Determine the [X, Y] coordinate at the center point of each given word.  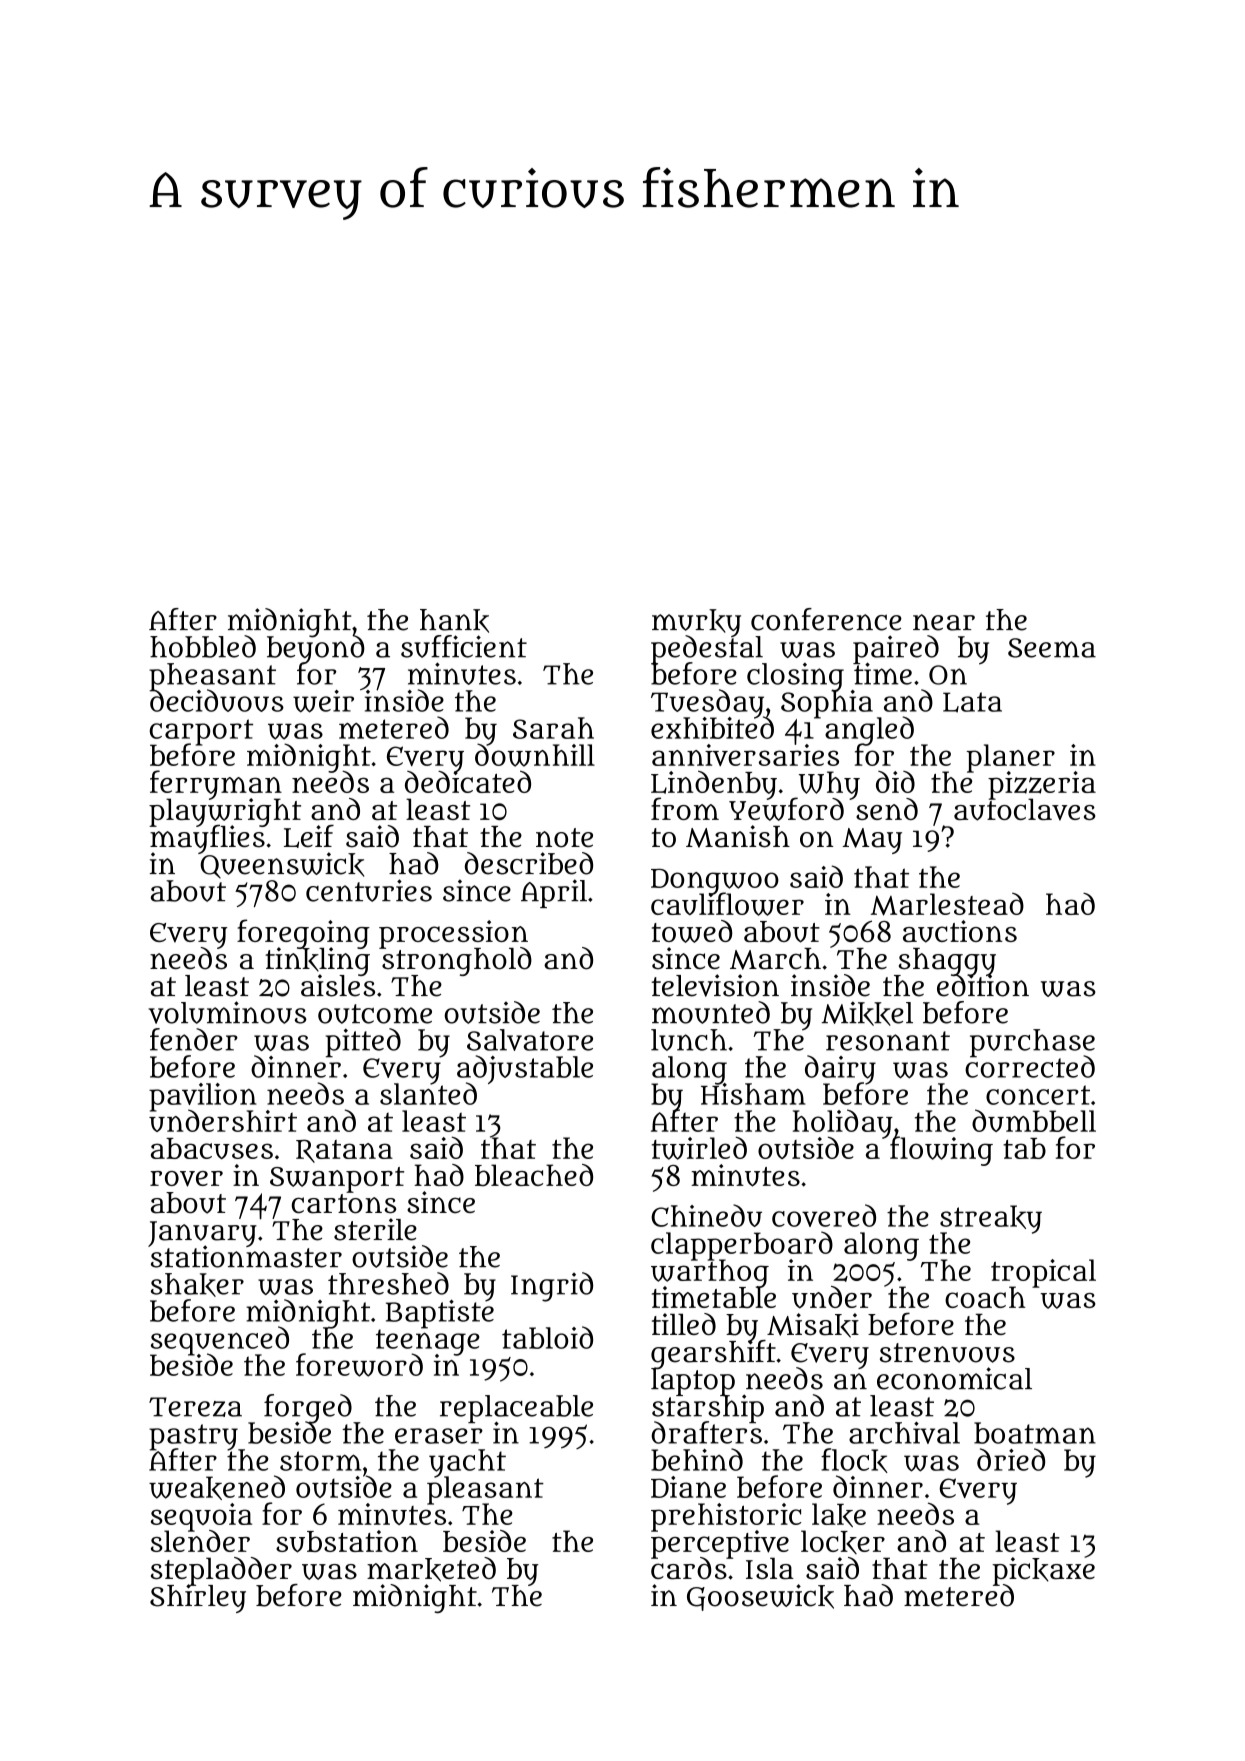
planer [1010, 758]
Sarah [553, 728]
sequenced [220, 1340]
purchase [1032, 1042]
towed [692, 931]
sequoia [201, 1517]
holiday [843, 1123]
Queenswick [281, 866]
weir [323, 701]
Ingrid [552, 1287]
